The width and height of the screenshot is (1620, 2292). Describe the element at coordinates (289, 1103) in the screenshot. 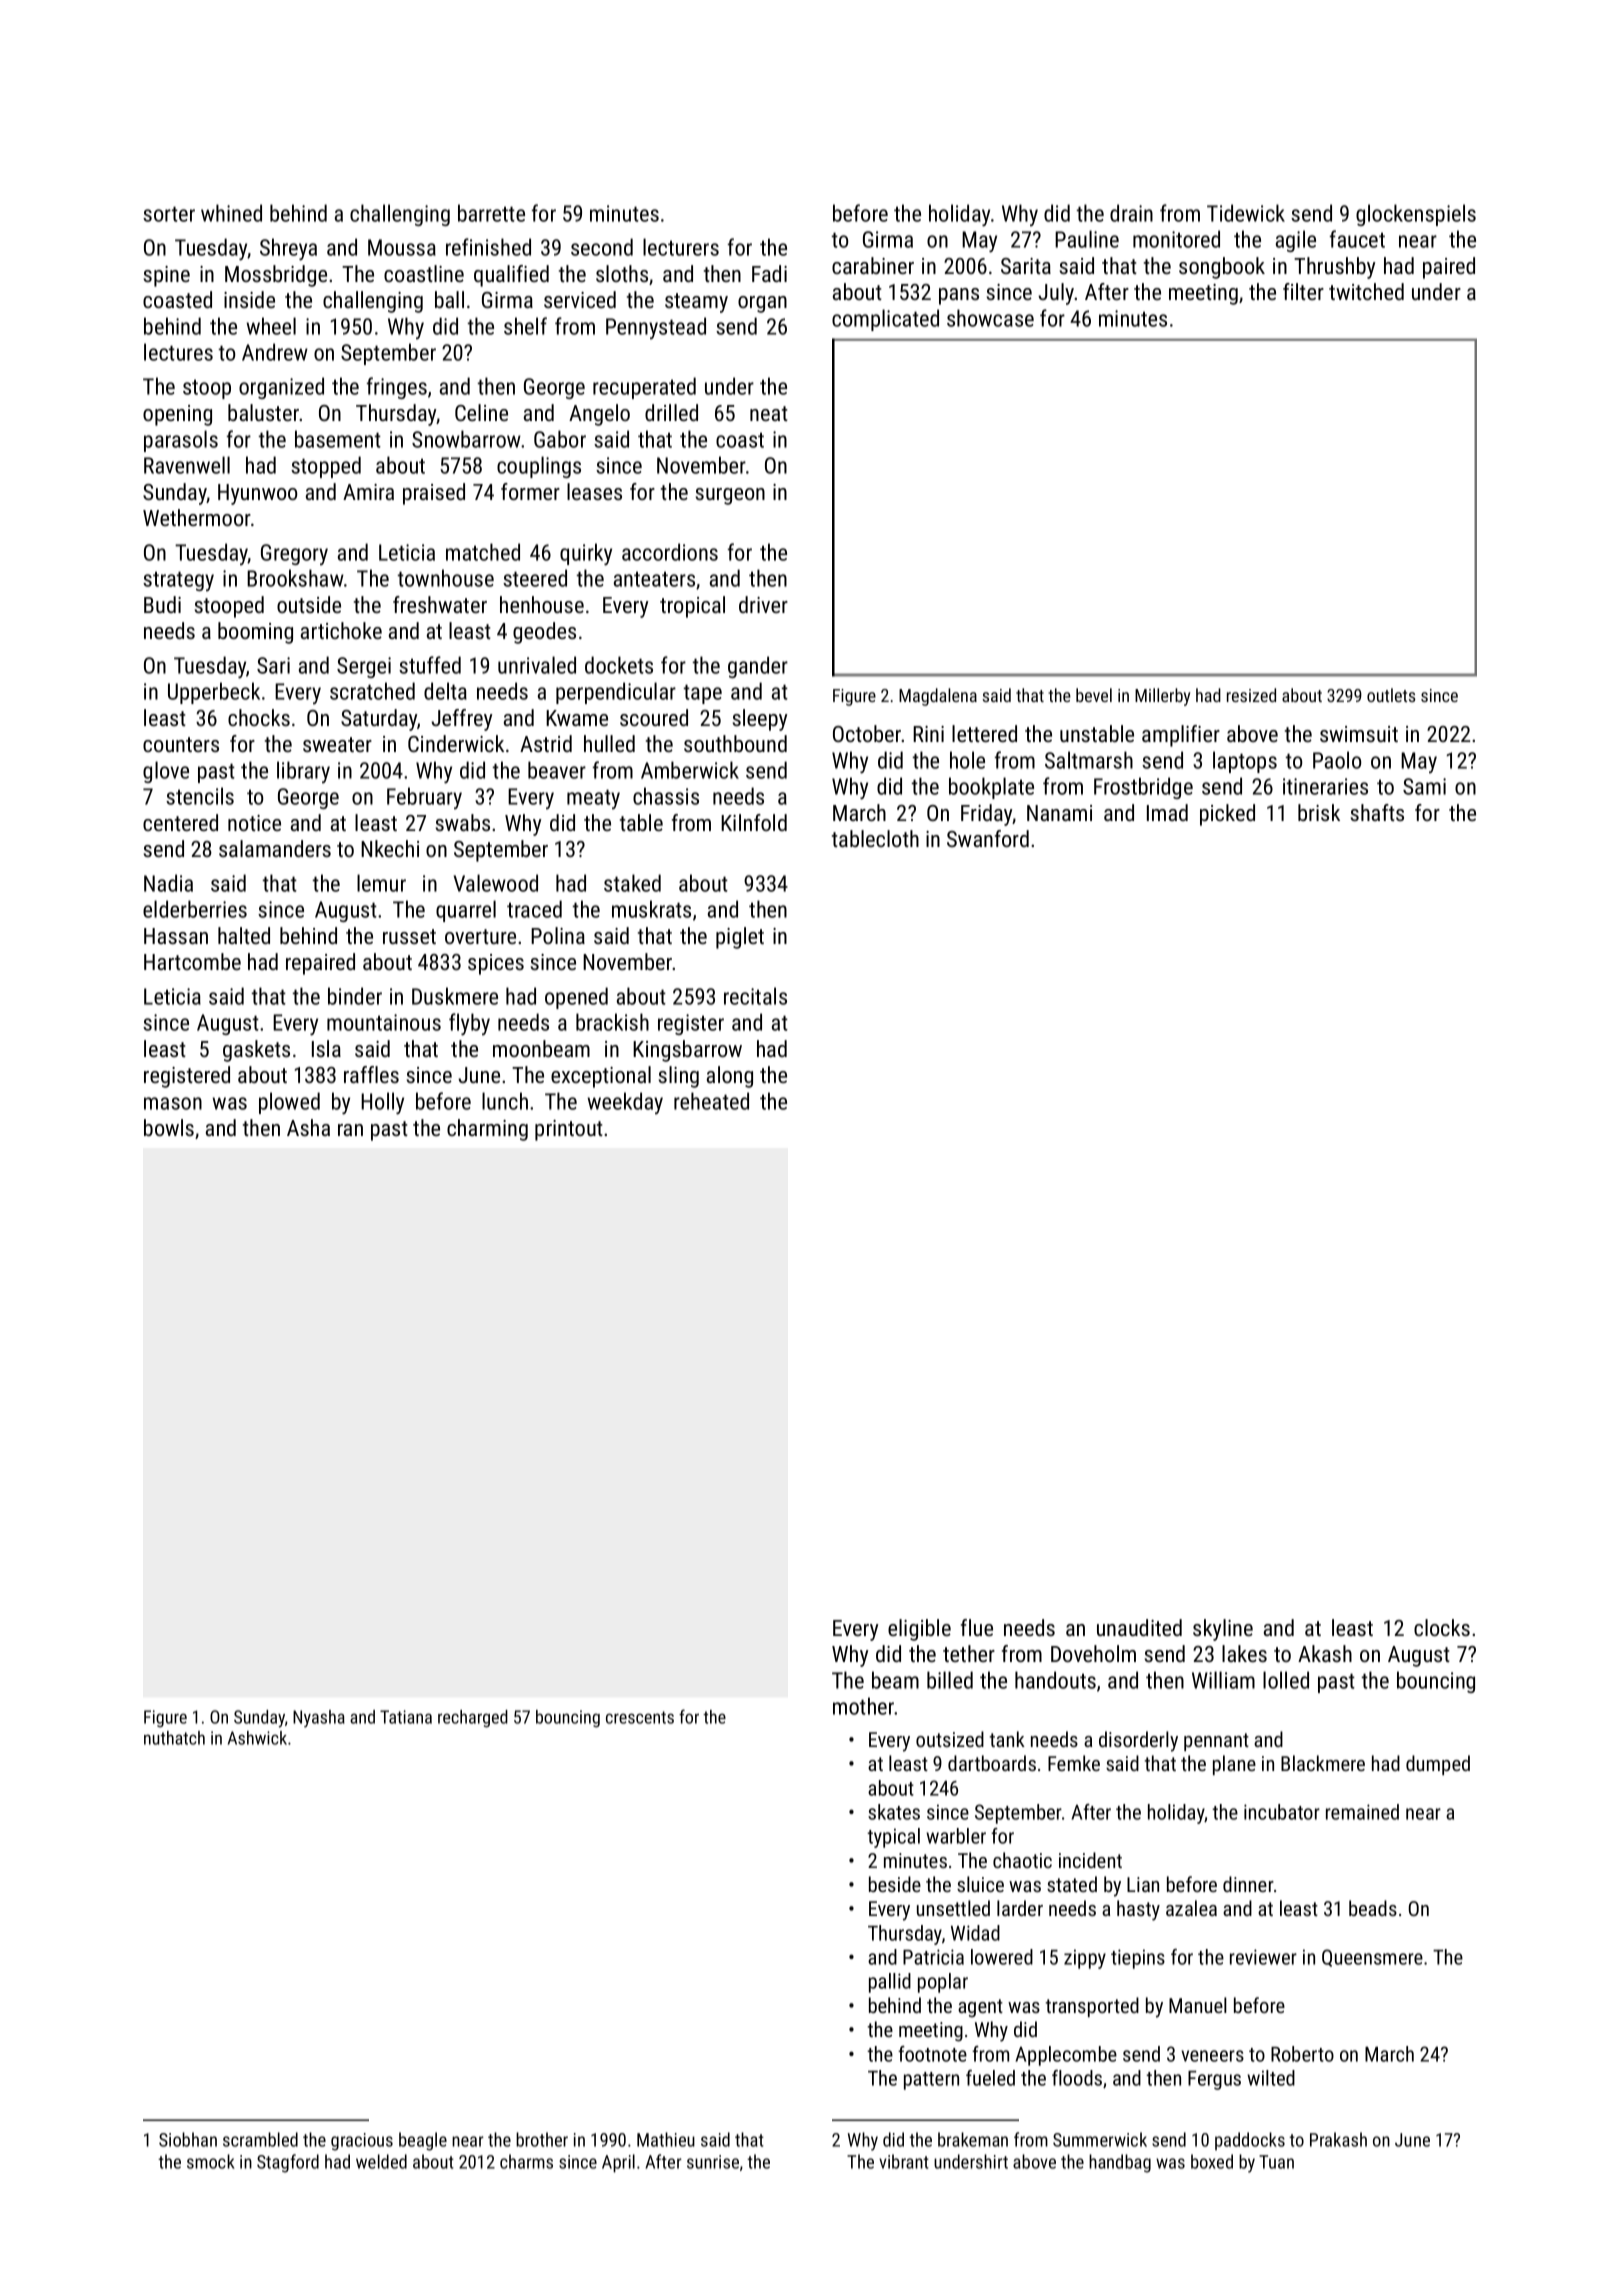

I see `plowed` at that location.
